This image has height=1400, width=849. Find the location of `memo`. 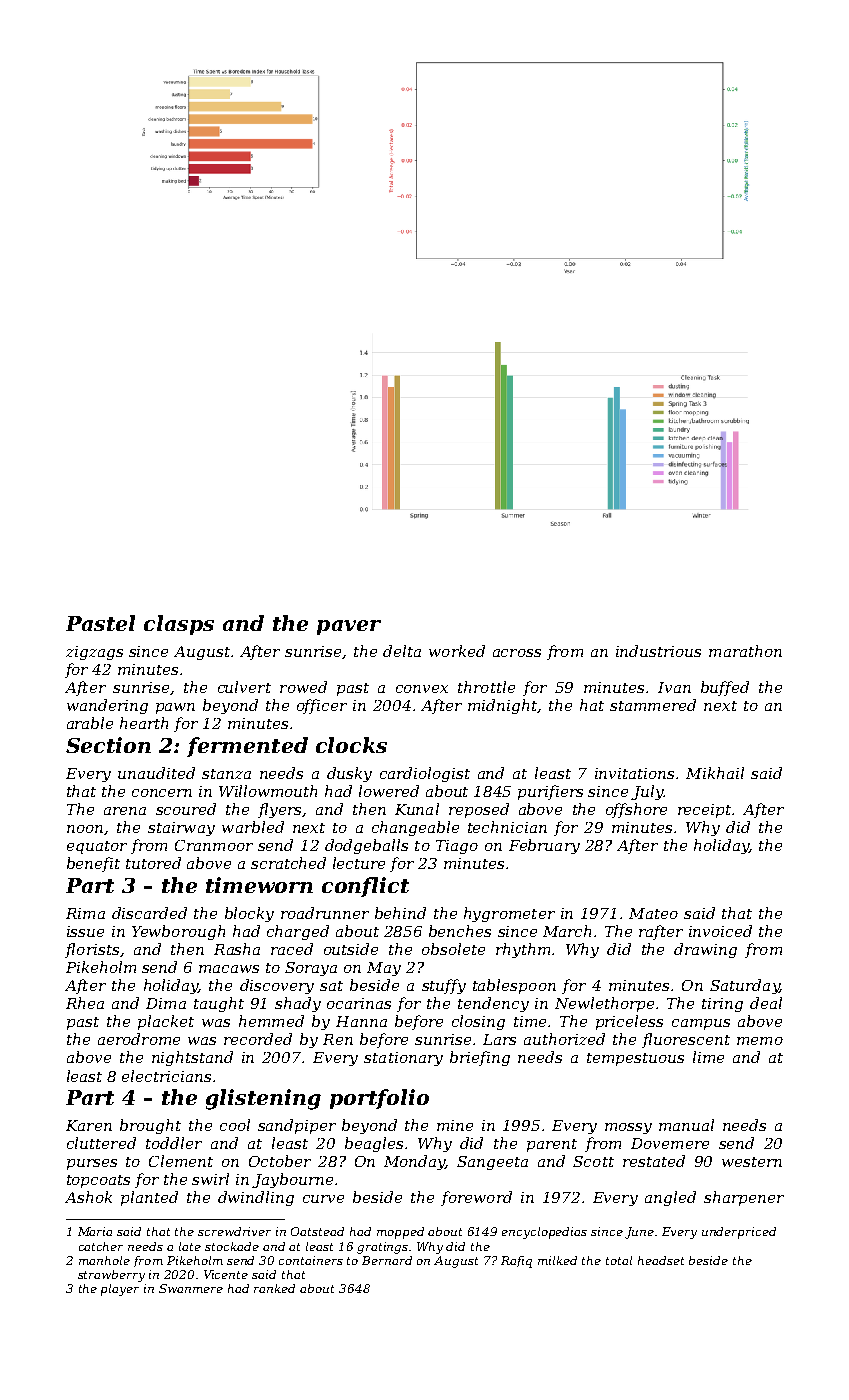

memo is located at coordinates (760, 1041).
